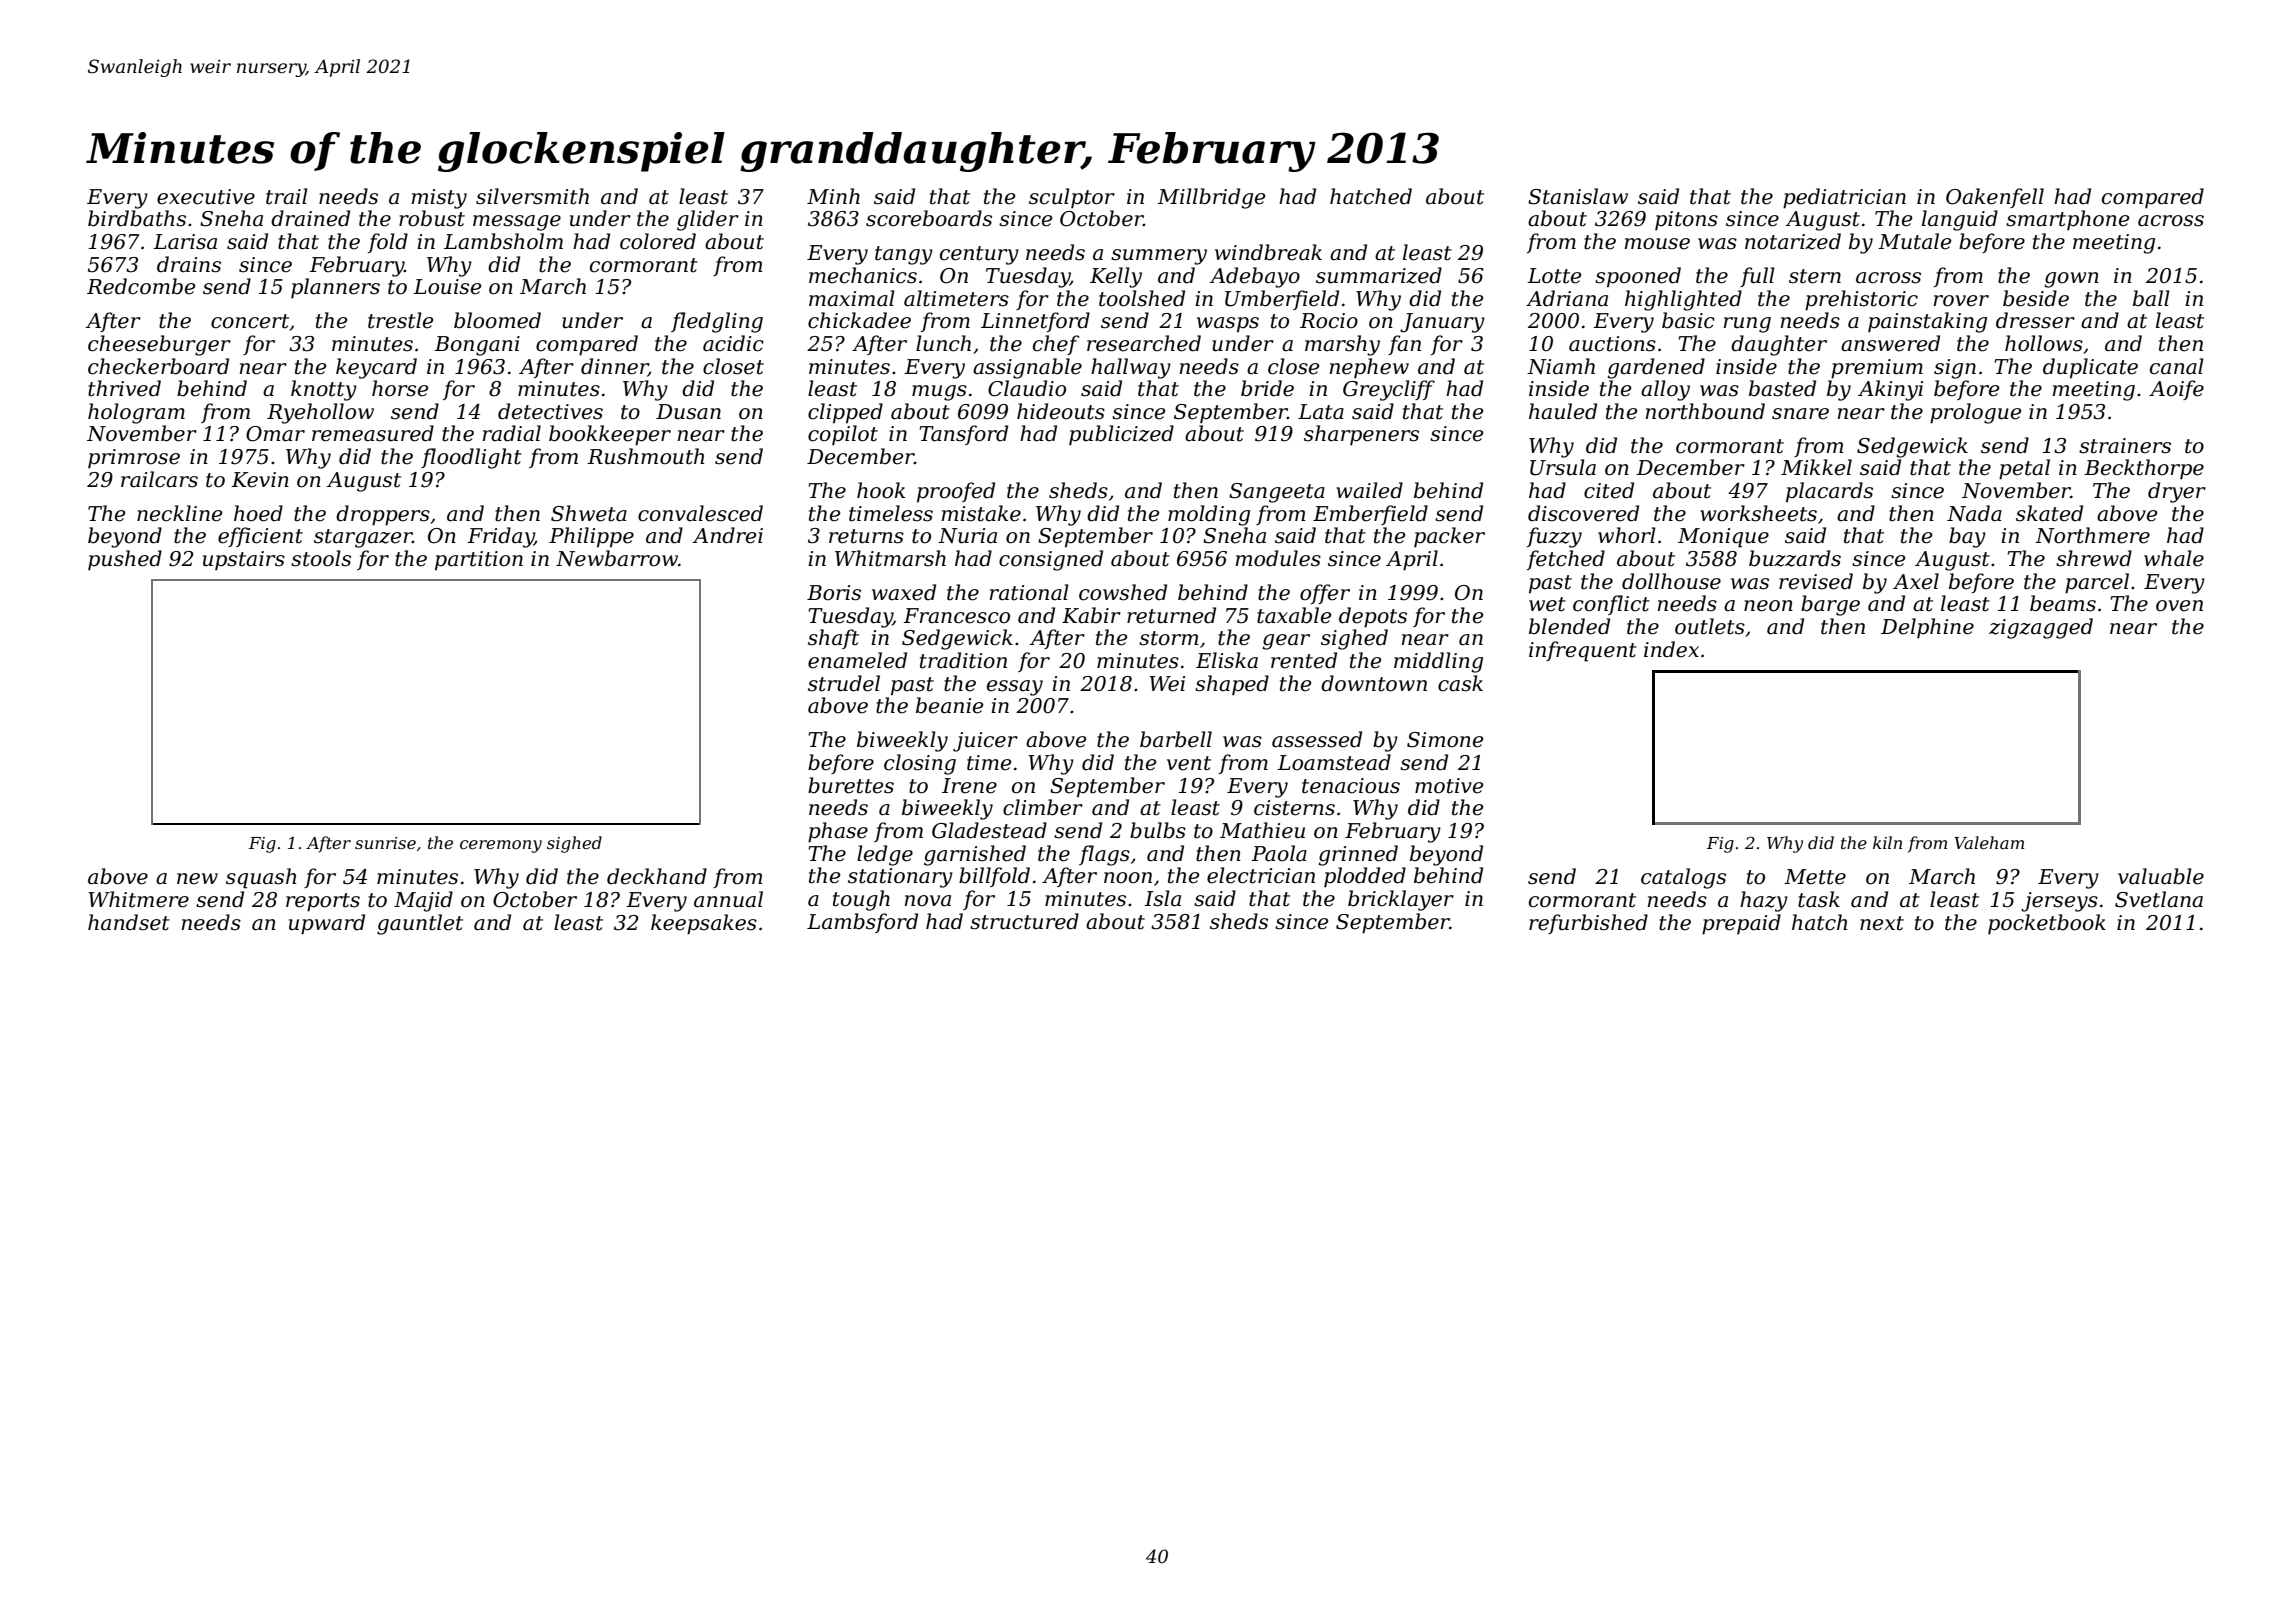 The image size is (2292, 1620). I want to click on shaft, so click(833, 639).
